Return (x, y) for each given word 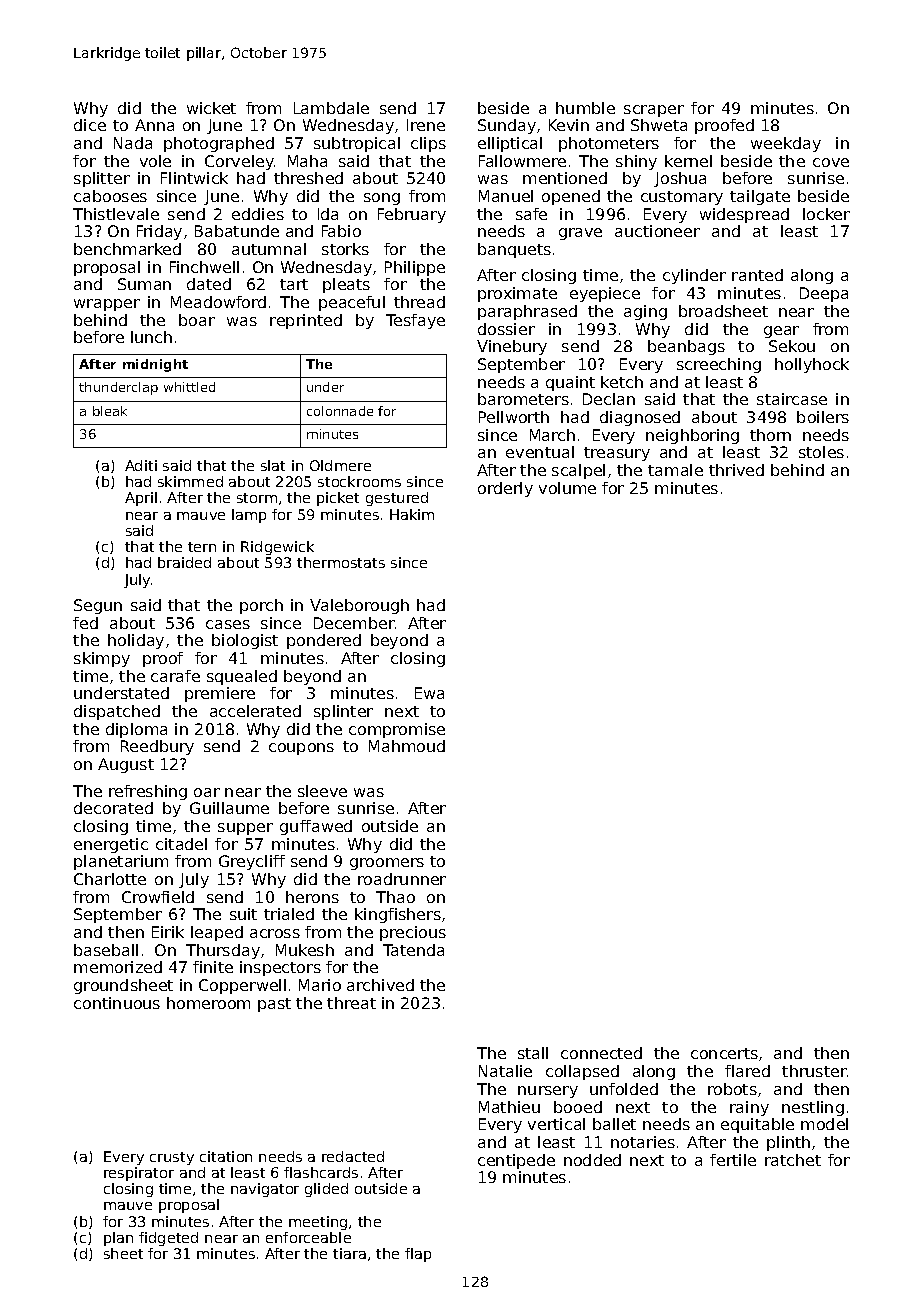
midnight (155, 365)
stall (533, 1053)
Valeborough (359, 606)
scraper (654, 111)
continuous (117, 1003)
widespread (744, 215)
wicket (211, 108)
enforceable (308, 1237)
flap (418, 1255)
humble (585, 108)
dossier (506, 329)
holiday (136, 641)
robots (732, 1089)
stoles (821, 452)
